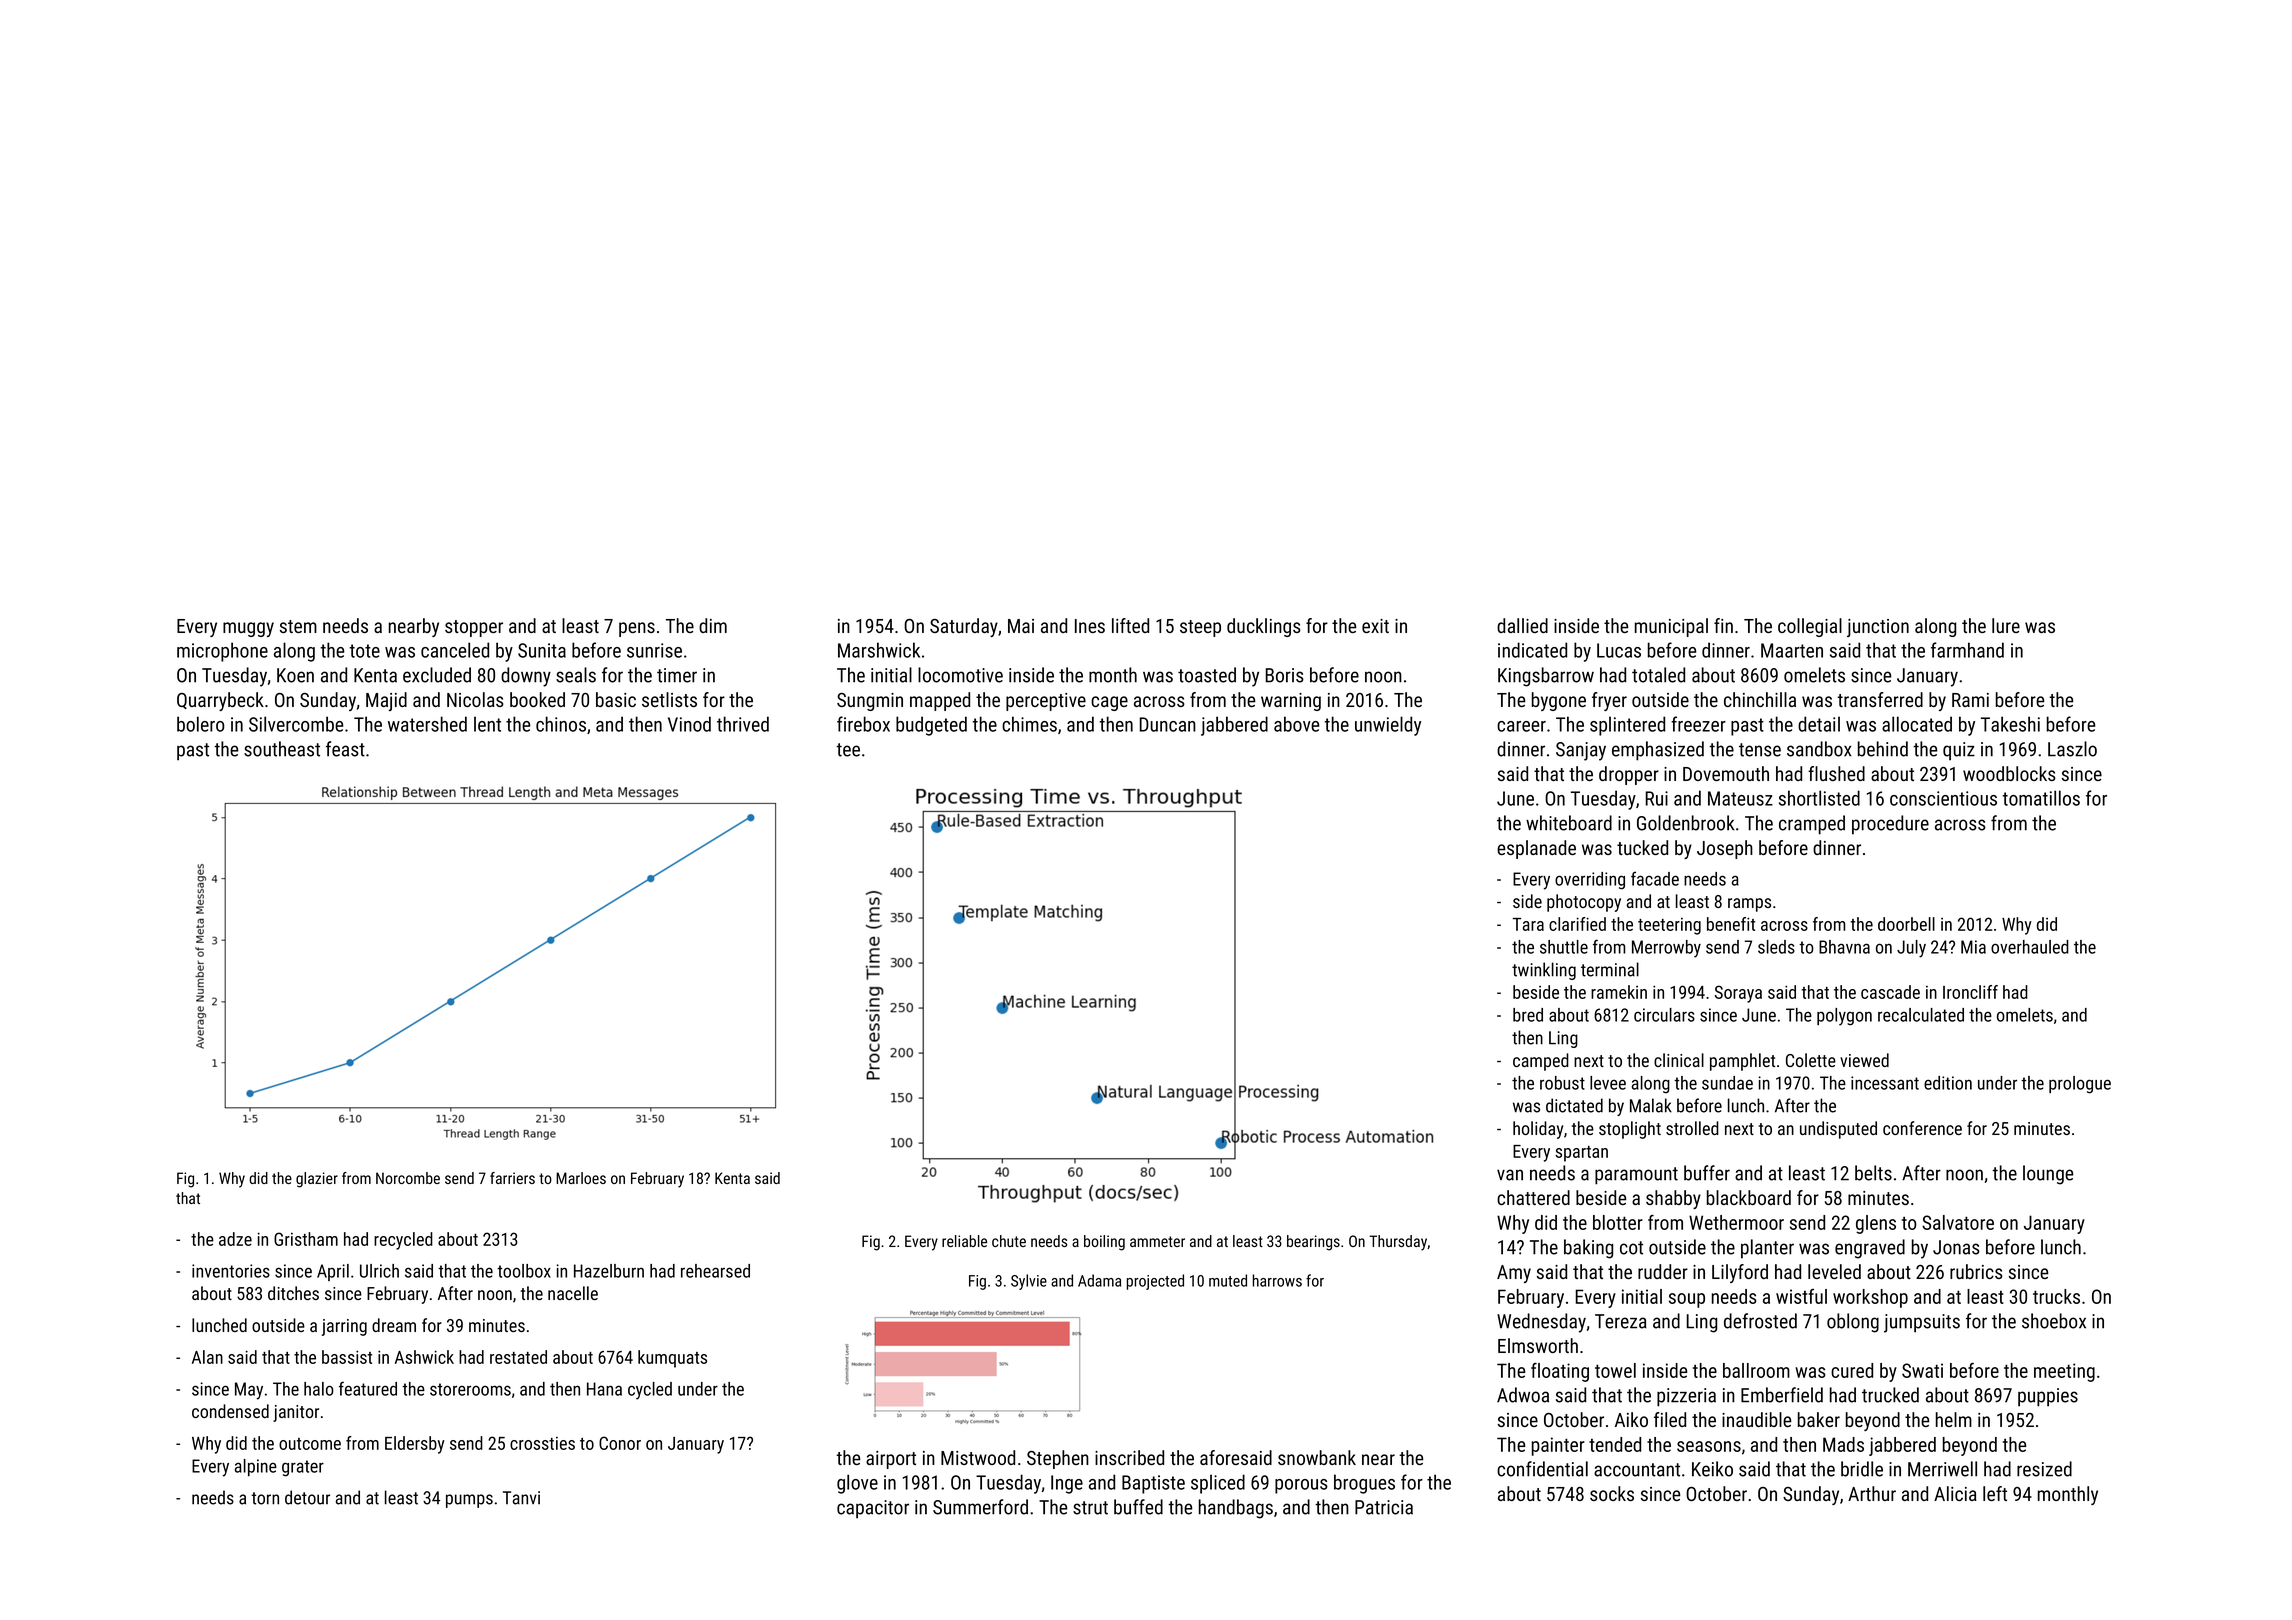 The image size is (2292, 1620). Describe the element at coordinates (1236, 1509) in the document. I see `handbags` at that location.
